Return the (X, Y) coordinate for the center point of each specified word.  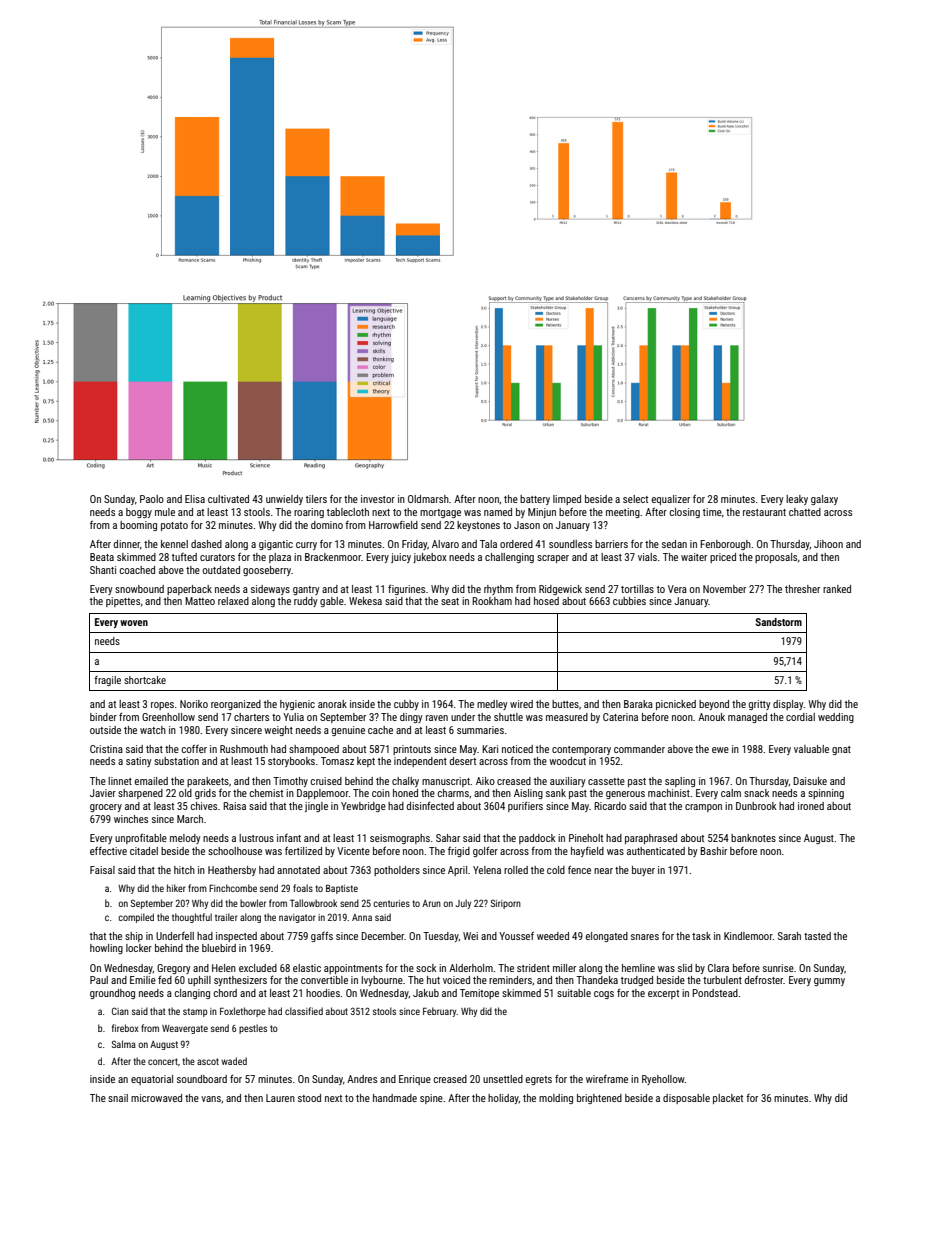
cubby (406, 705)
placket (728, 1099)
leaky (797, 500)
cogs (604, 995)
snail (118, 1098)
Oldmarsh (428, 499)
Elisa (195, 499)
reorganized (236, 705)
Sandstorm (779, 622)
